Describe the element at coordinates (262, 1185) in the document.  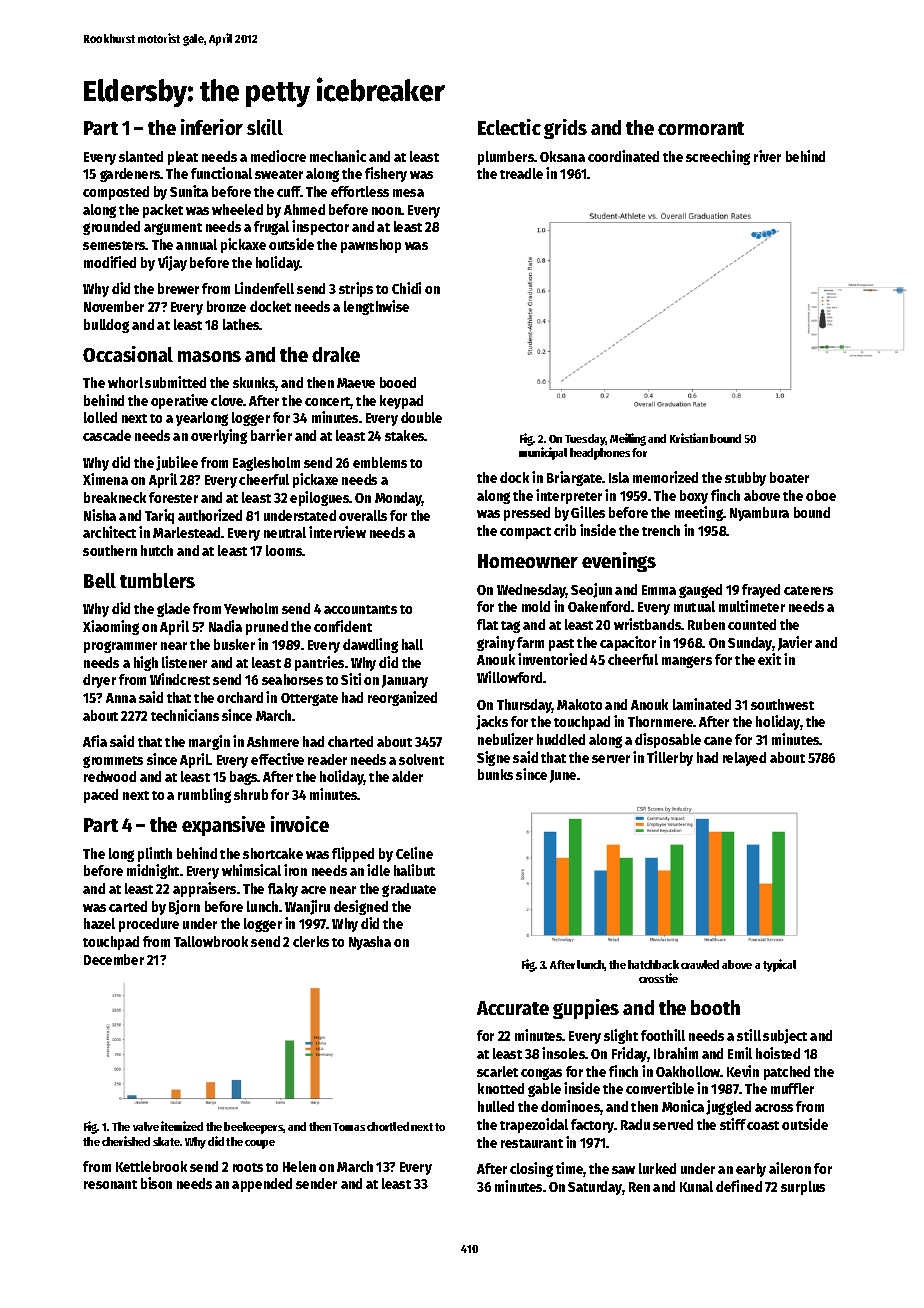
I see `appended` at that location.
